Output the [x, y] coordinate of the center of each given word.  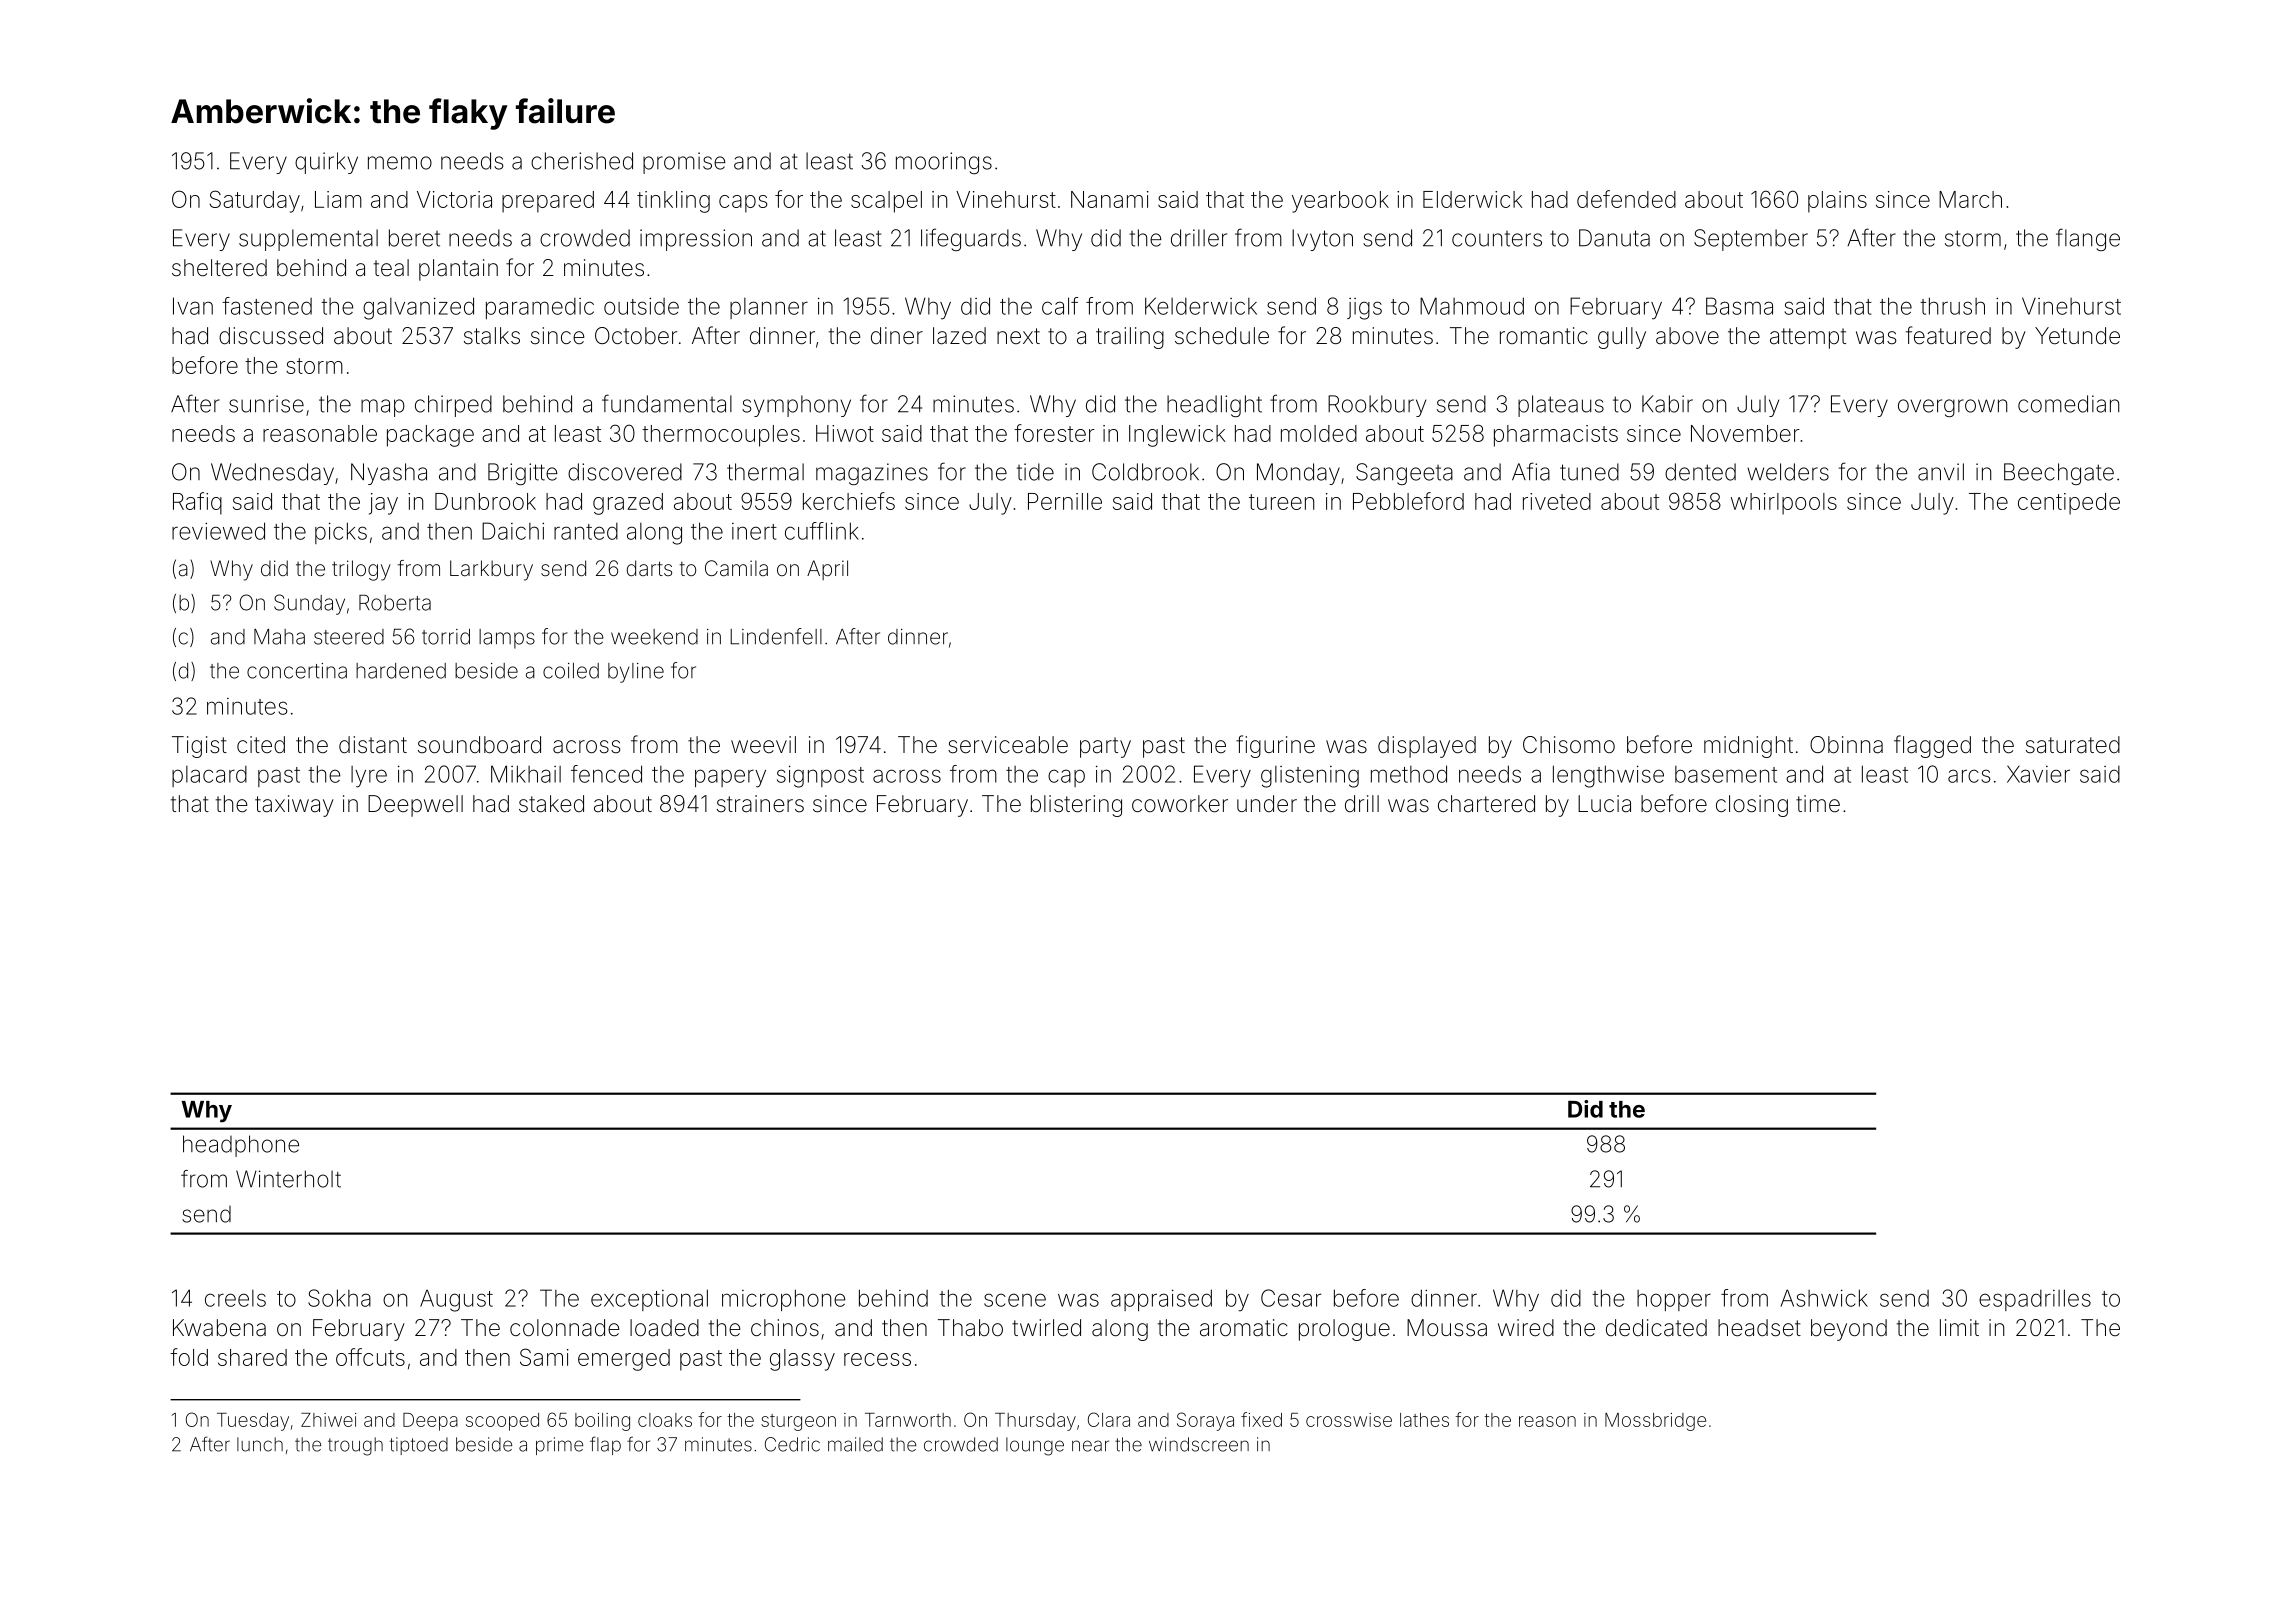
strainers [760, 804]
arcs [1969, 776]
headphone [241, 1146]
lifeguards [971, 239]
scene [1015, 1300]
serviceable [1008, 745]
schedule [1222, 336]
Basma [1739, 306]
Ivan [193, 306]
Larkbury [491, 570]
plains [1837, 202]
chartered [1486, 804]
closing [1752, 806]
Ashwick [1824, 1298]
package [430, 436]
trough [355, 1446]
